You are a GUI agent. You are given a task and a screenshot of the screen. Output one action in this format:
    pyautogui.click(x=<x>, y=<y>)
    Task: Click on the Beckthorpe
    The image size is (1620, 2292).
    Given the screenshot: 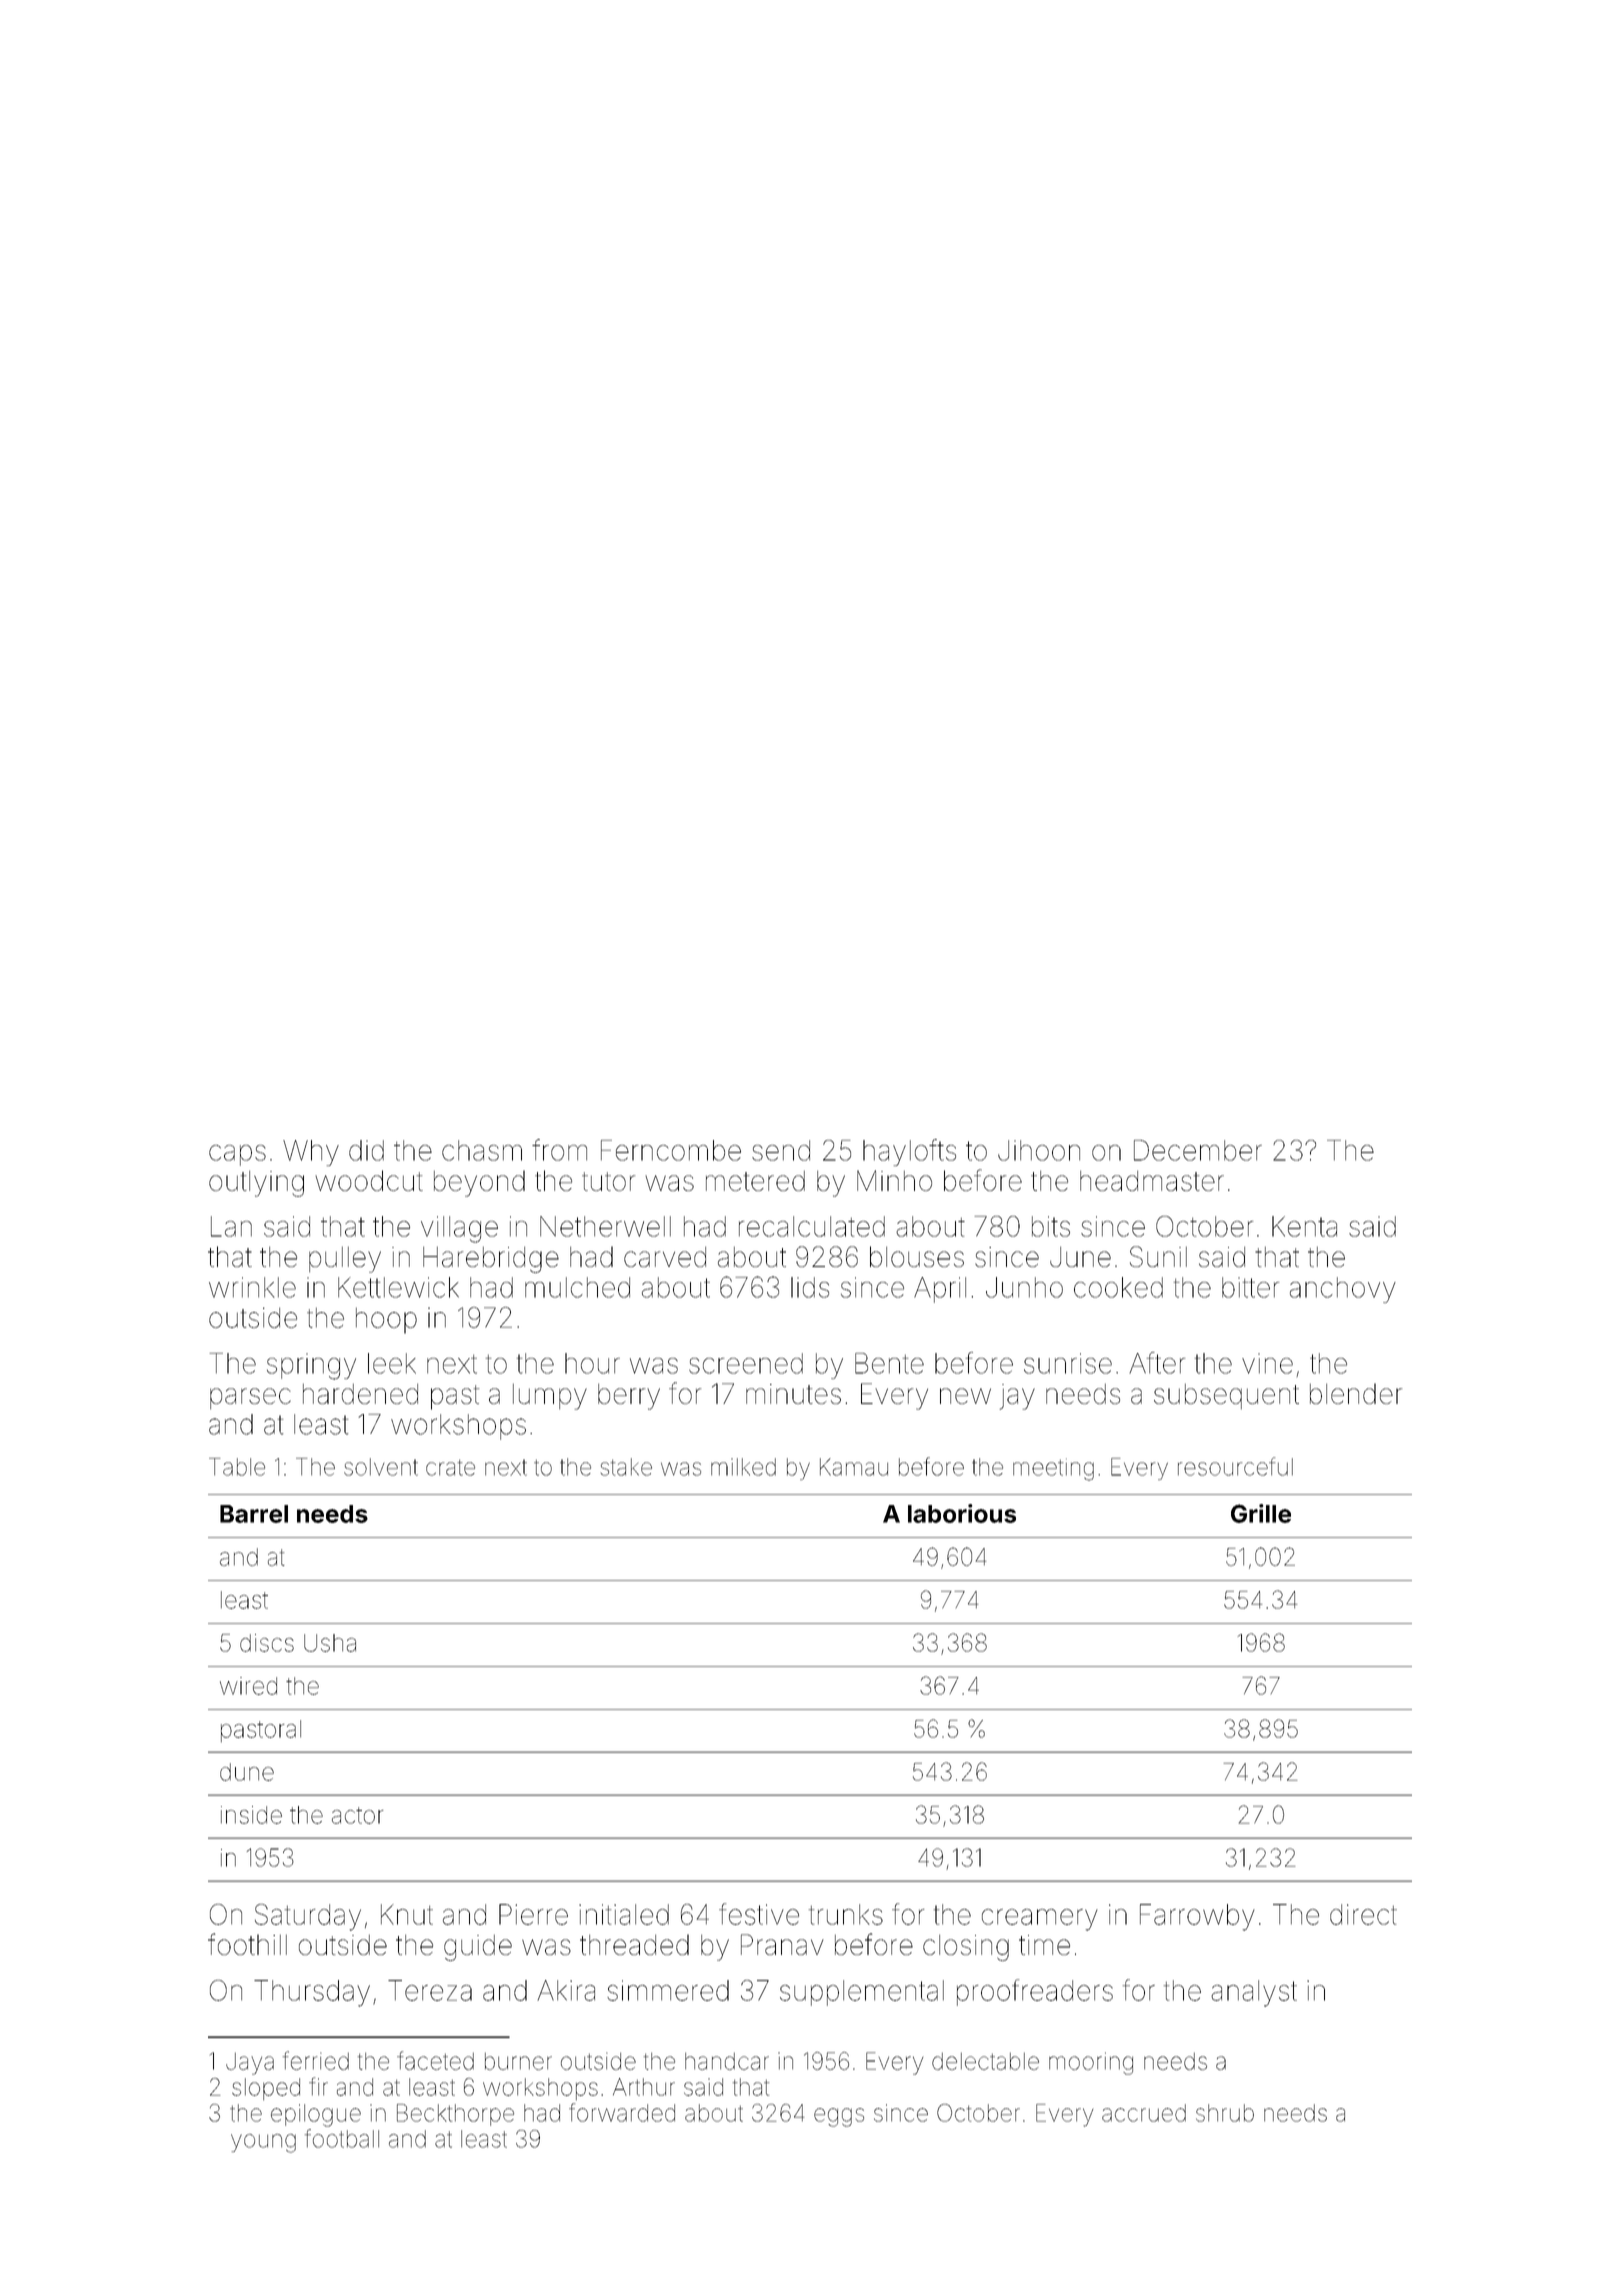 What is the action you would take?
    pyautogui.click(x=455, y=2115)
